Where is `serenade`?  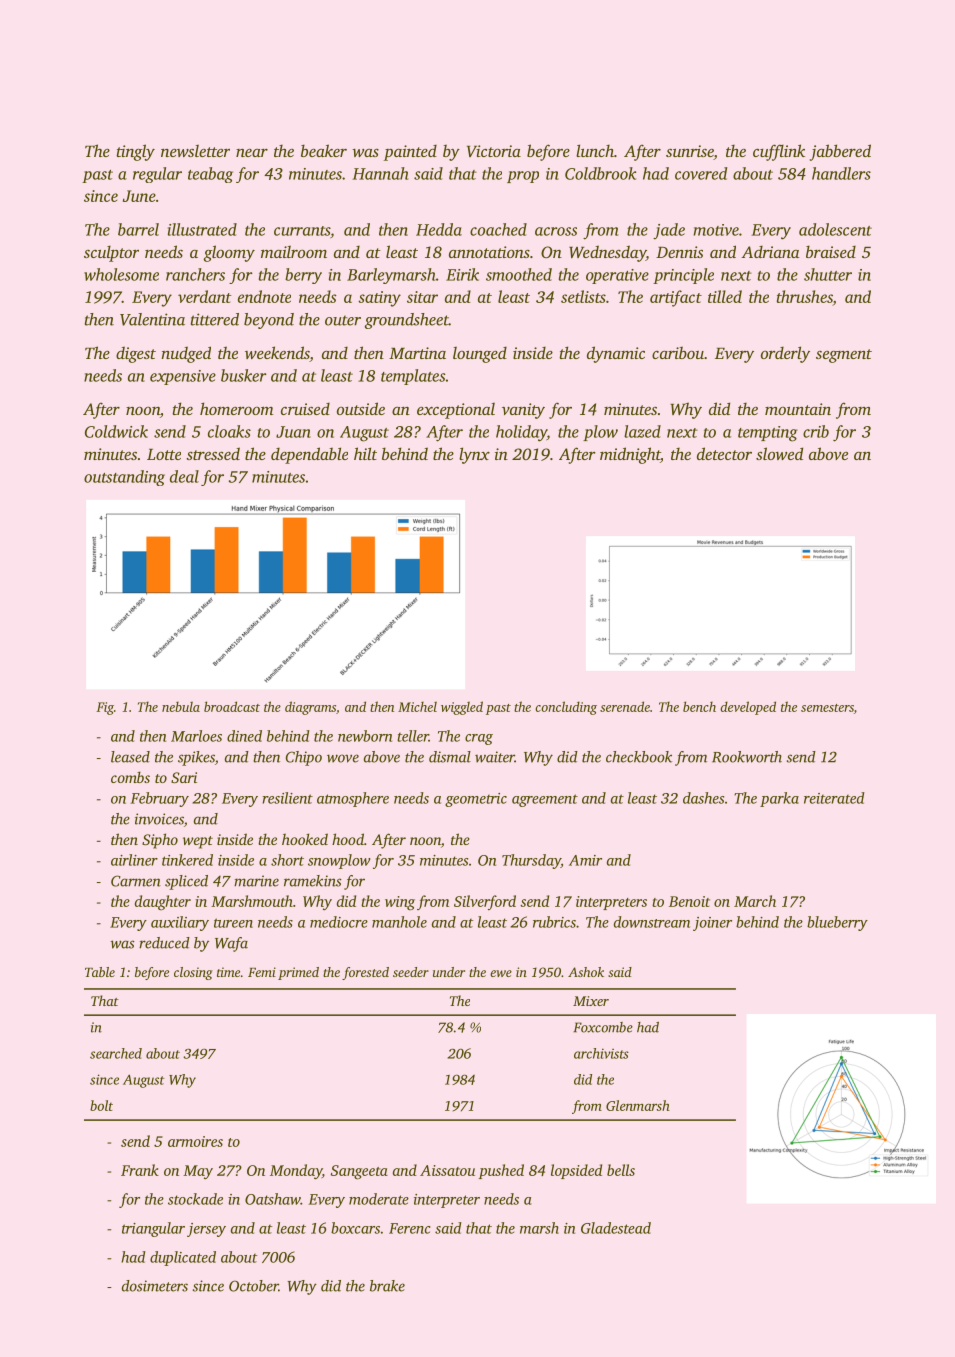 serenade is located at coordinates (625, 706).
